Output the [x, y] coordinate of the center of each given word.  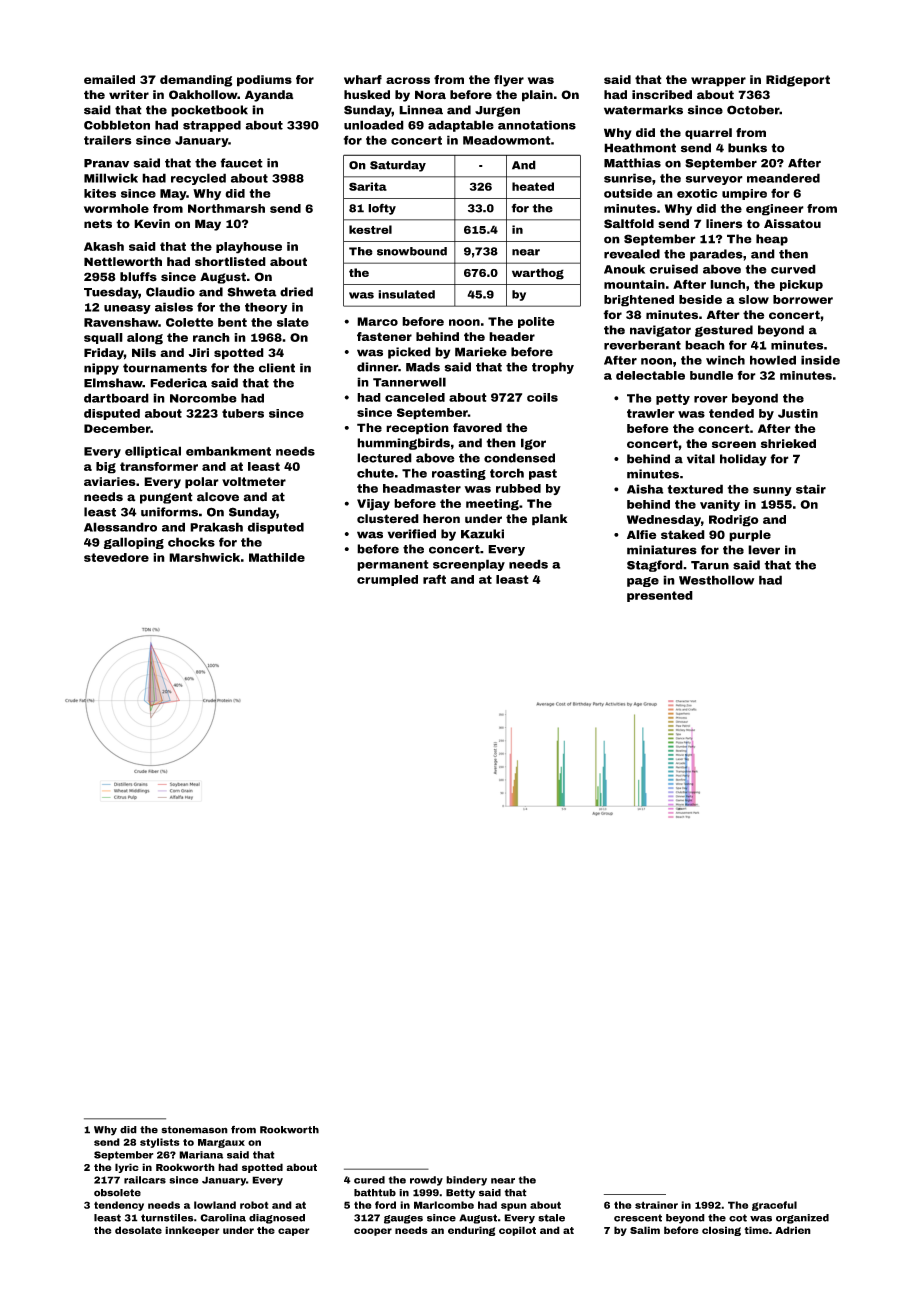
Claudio [170, 292]
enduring [471, 1231]
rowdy [426, 1181]
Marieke [481, 352]
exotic [697, 193]
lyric [127, 1168]
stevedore [116, 557]
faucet [241, 163]
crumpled [387, 580]
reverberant [642, 345]
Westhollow [717, 580]
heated [533, 186]
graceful [774, 1206]
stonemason [194, 1130]
